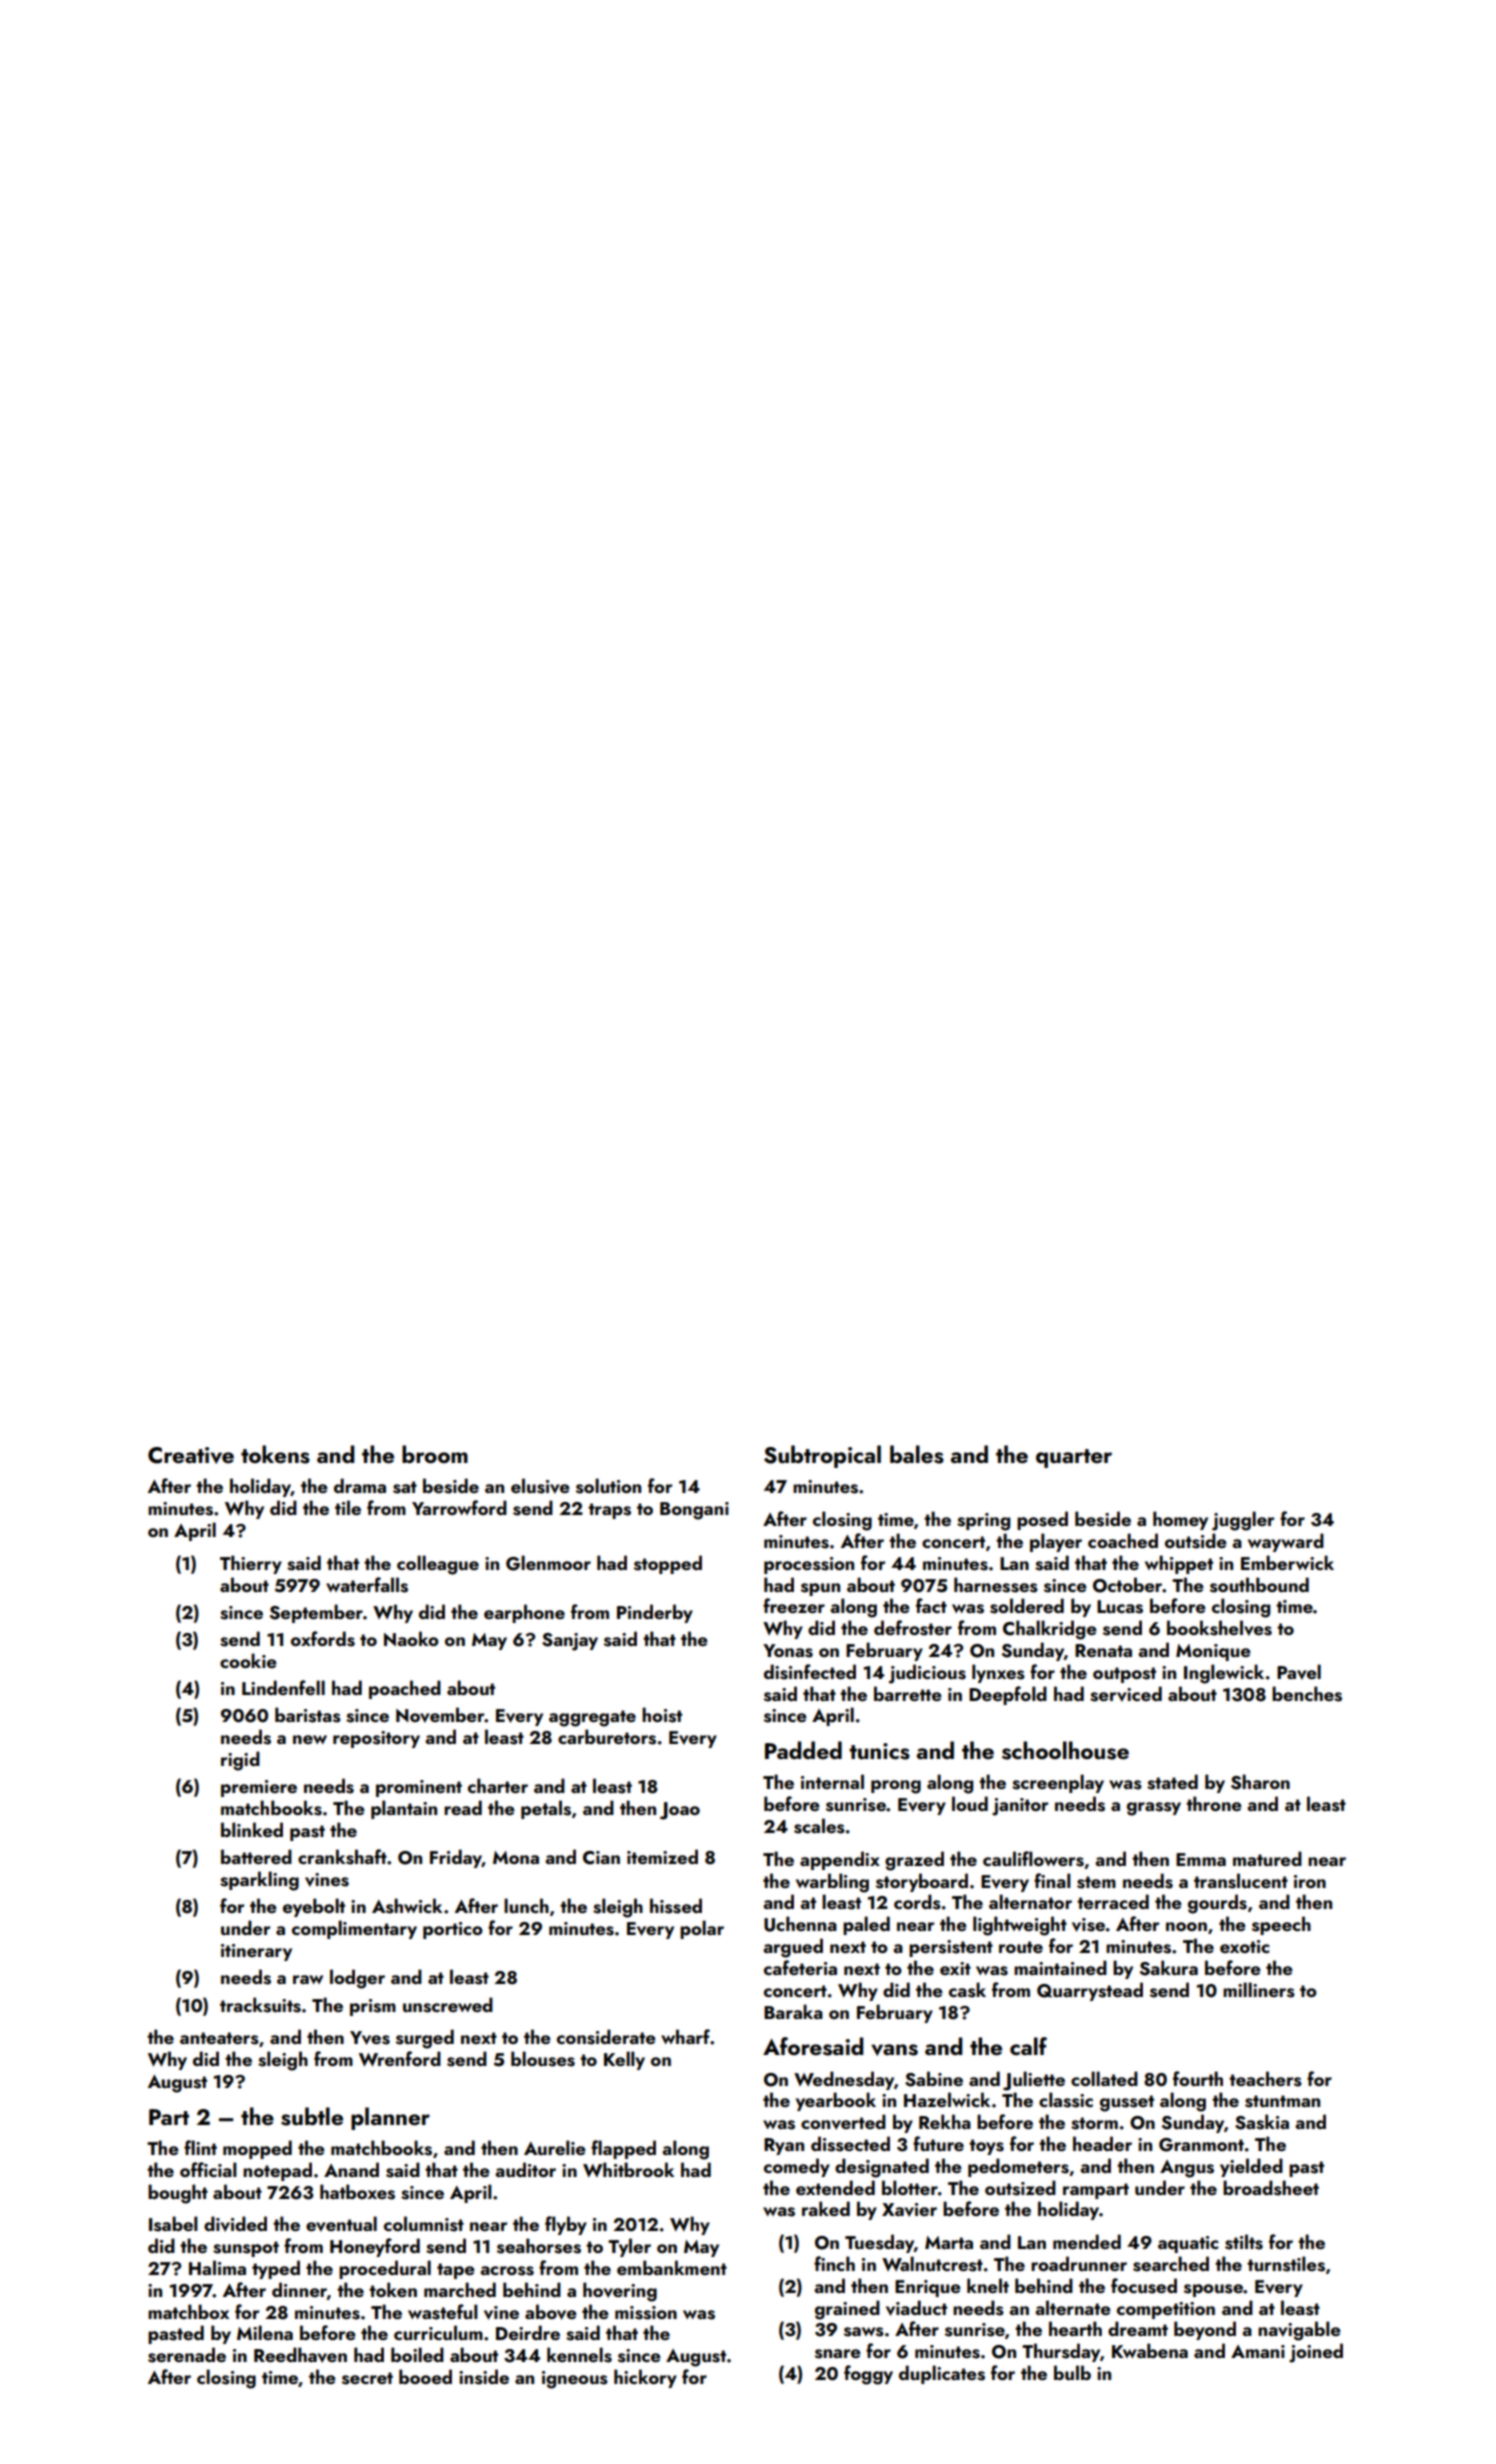 The image size is (1496, 2464). Describe the element at coordinates (1171, 2264) in the screenshot. I see `searched` at that location.
